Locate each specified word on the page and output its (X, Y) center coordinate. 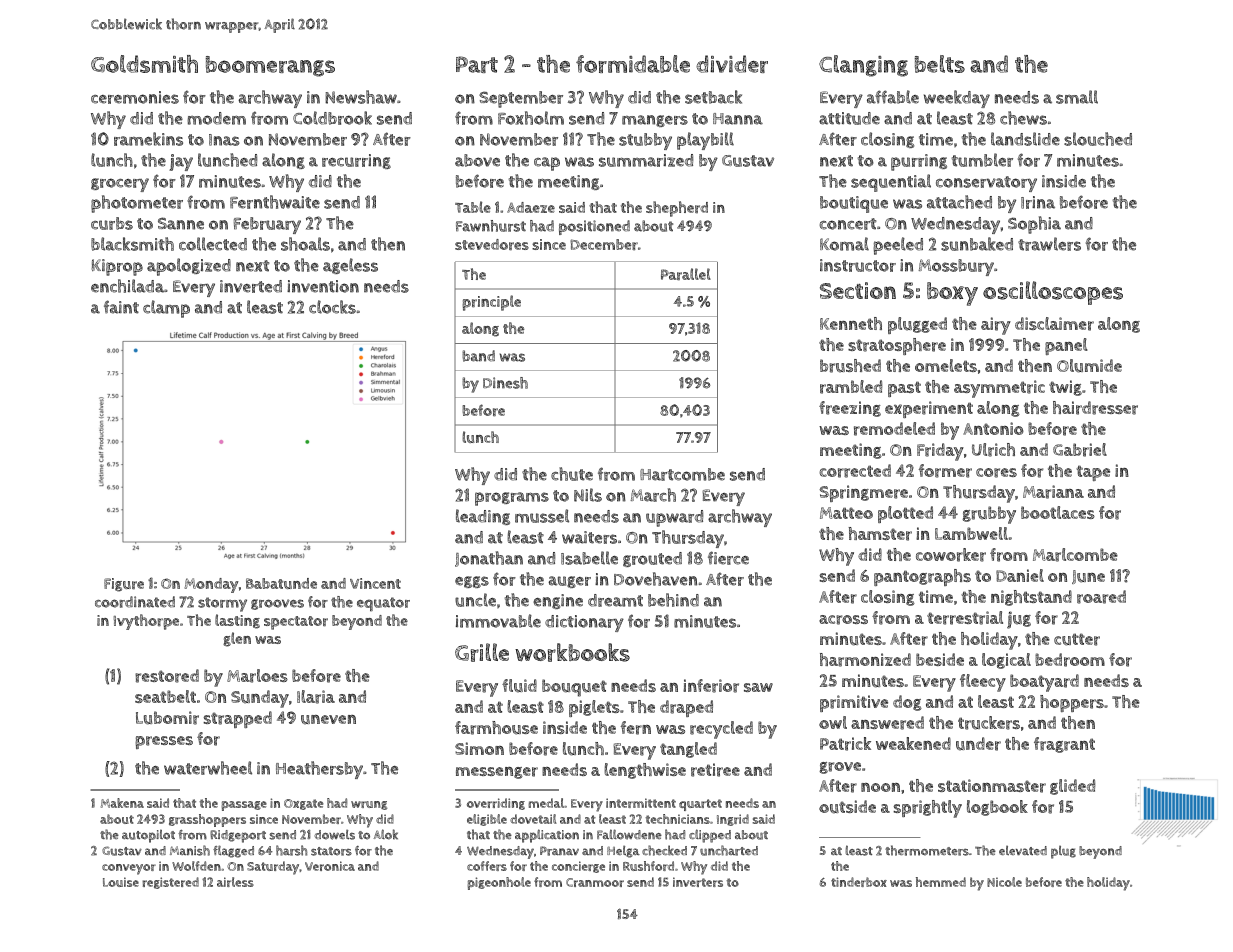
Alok (385, 834)
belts (940, 64)
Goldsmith (144, 64)
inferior (711, 686)
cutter (1077, 639)
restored (167, 676)
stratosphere (897, 346)
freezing (850, 409)
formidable (633, 64)
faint (121, 307)
